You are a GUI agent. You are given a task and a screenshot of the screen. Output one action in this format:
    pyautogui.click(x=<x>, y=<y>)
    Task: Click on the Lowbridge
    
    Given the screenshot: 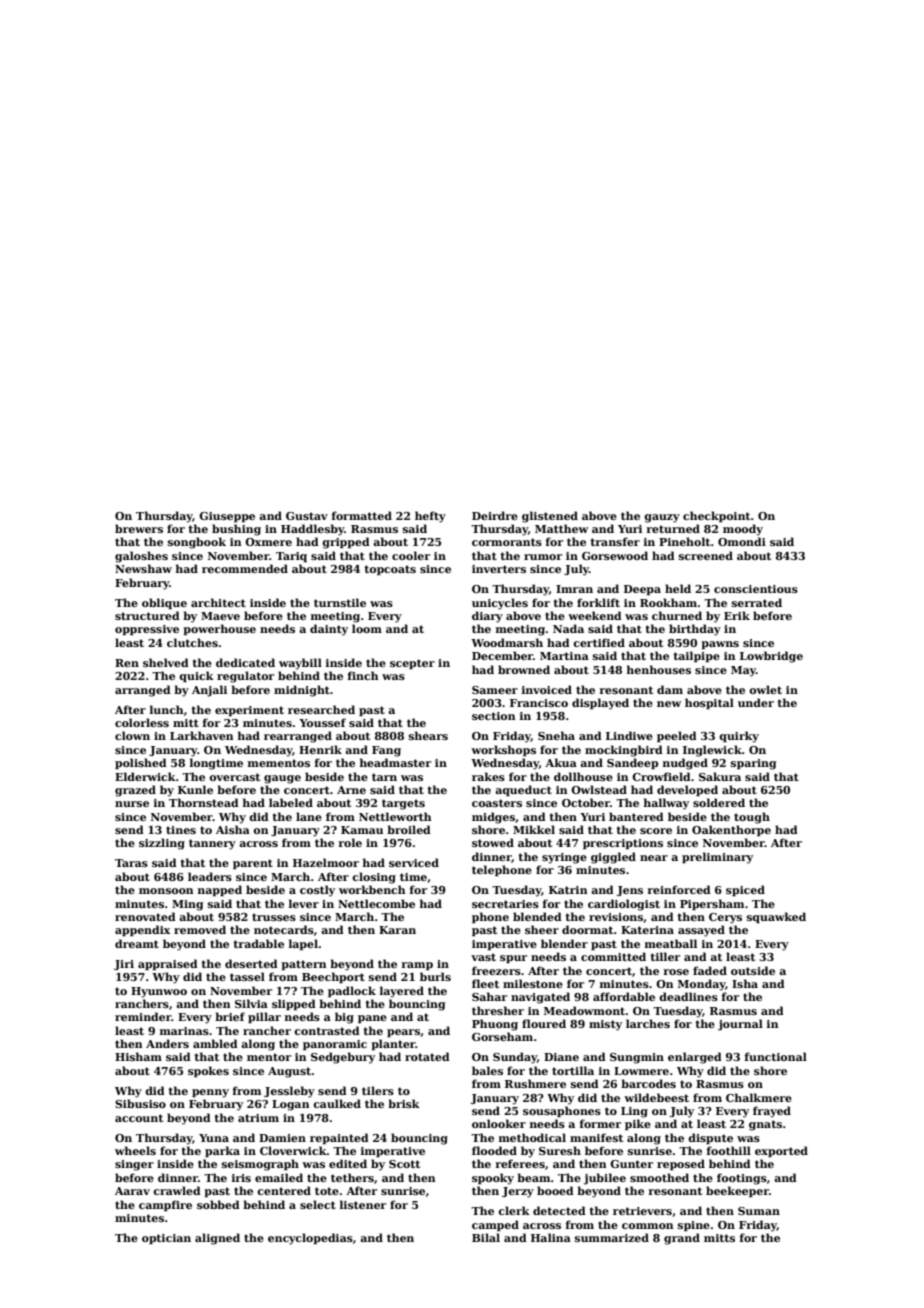 What is the action you would take?
    pyautogui.click(x=771, y=657)
